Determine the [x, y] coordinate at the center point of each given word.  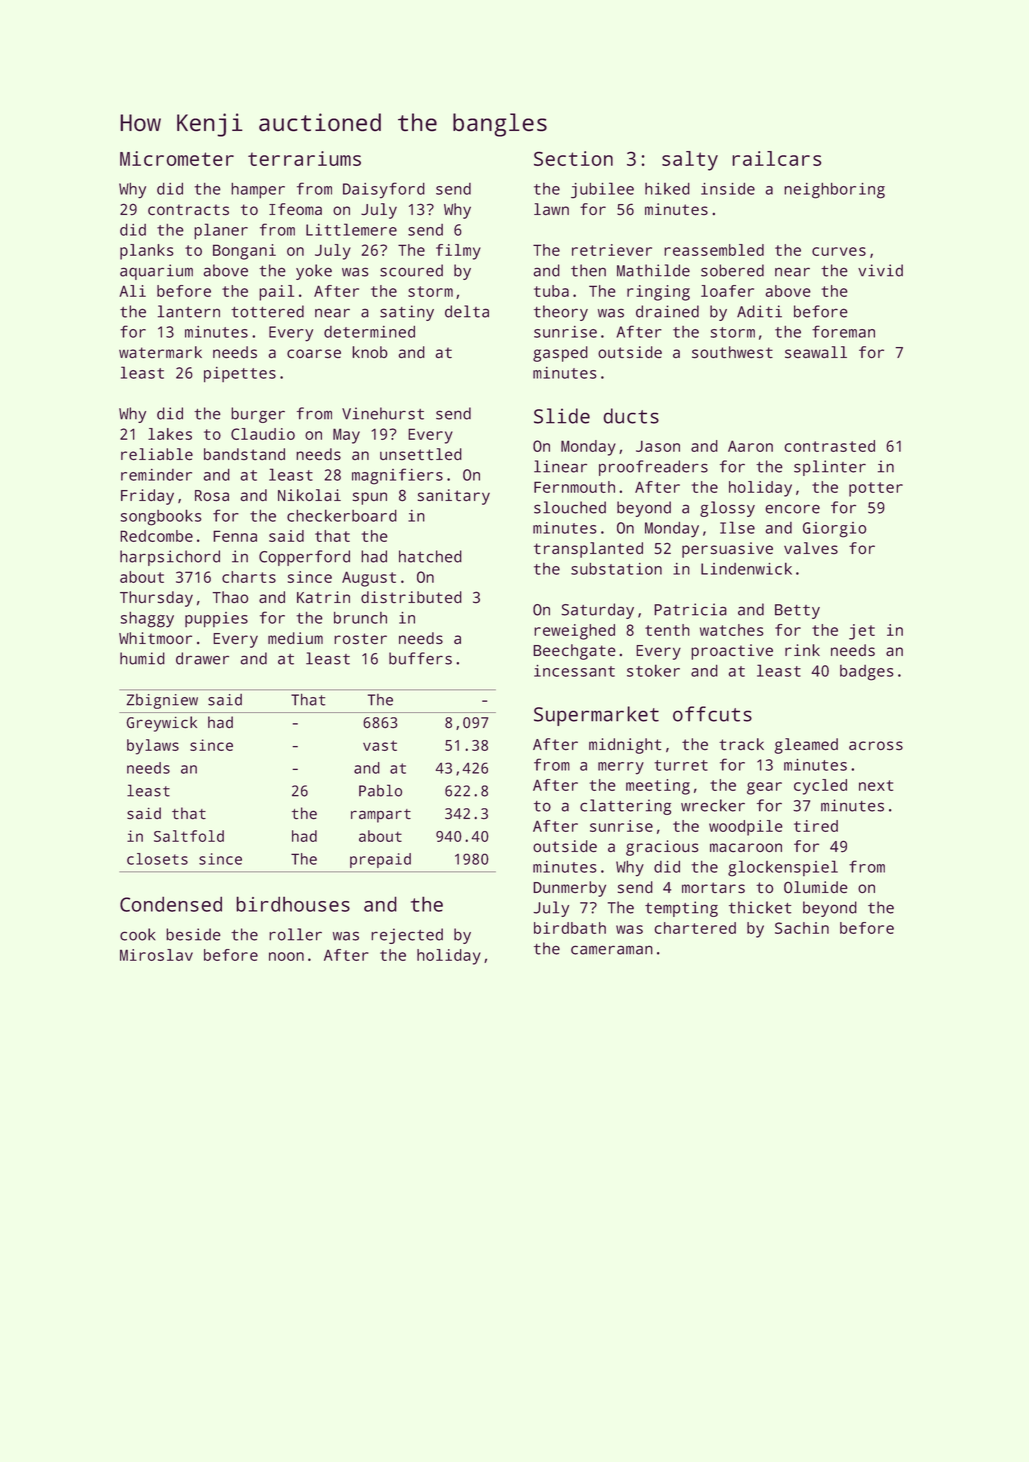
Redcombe [156, 536]
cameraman [612, 950]
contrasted [829, 446]
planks [147, 252]
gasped [560, 354]
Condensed [171, 904]
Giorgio [834, 530]
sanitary [454, 497]
